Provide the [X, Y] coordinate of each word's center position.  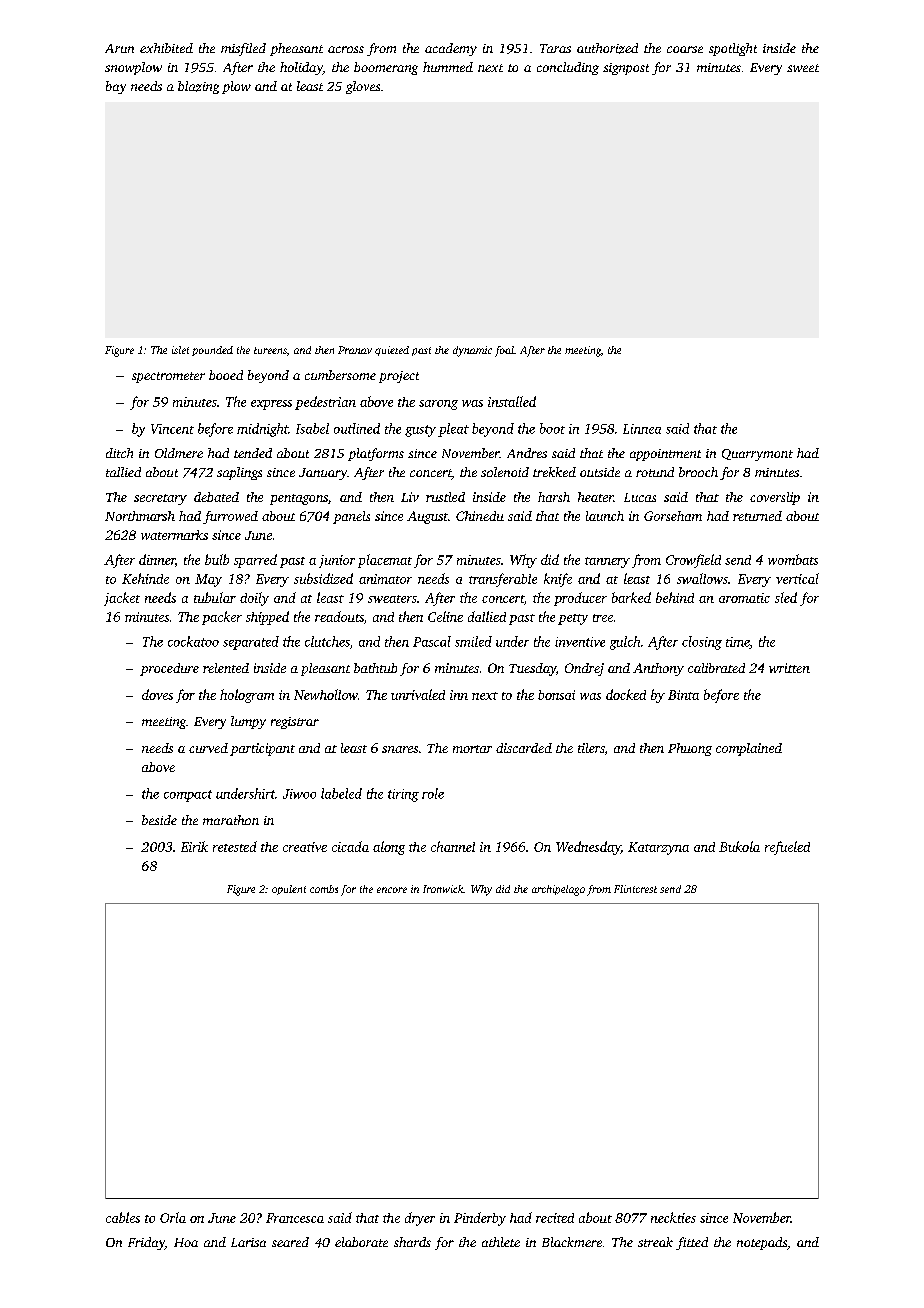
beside [159, 820]
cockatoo [193, 641]
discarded [524, 748]
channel [453, 846]
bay [116, 87]
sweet [803, 68]
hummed [448, 67]
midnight [262, 430]
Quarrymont [757, 455]
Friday [146, 1243]
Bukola [739, 846]
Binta [683, 695]
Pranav [355, 350]
